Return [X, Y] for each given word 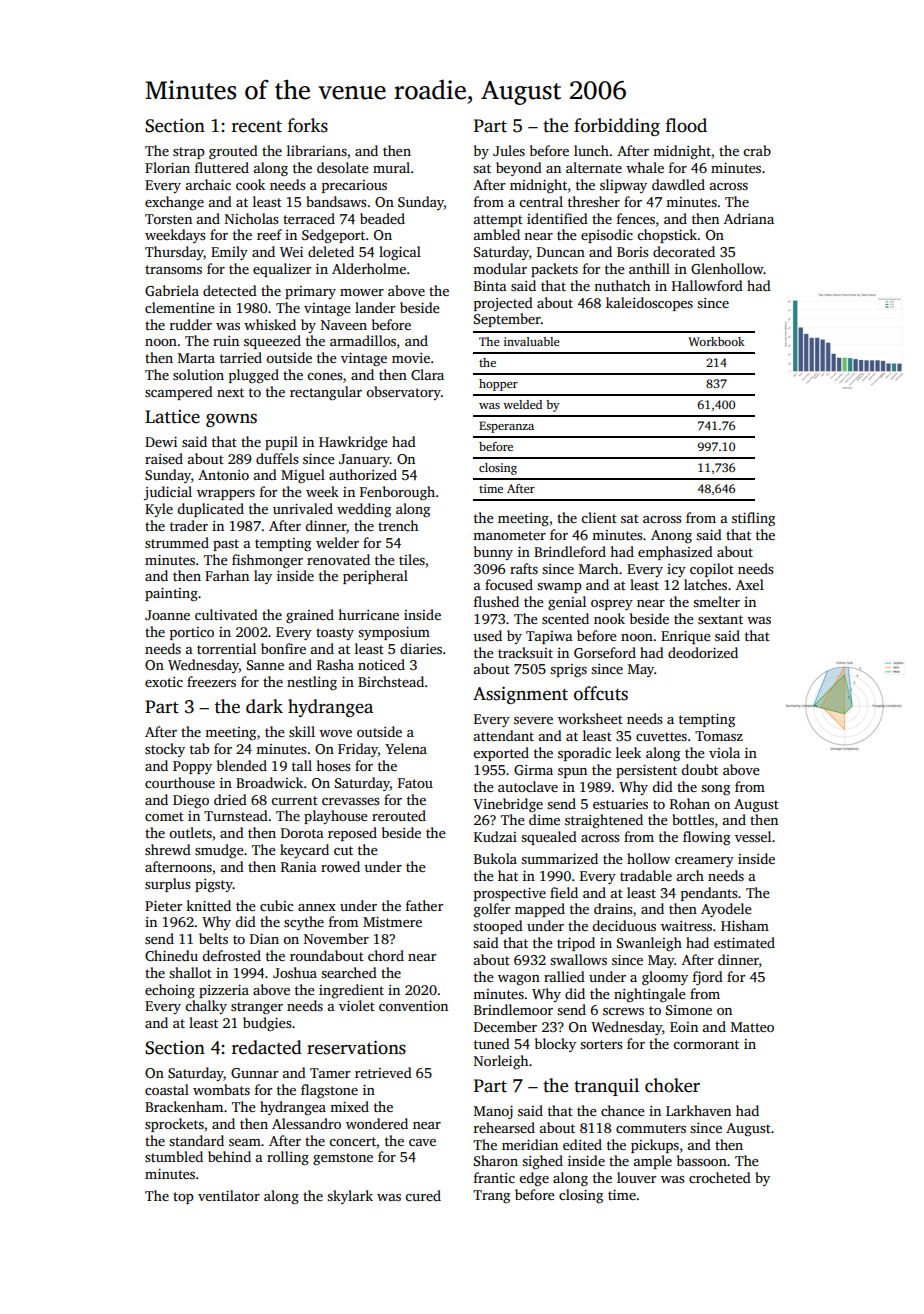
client [599, 517]
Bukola [495, 858]
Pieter [163, 906]
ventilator [229, 1195]
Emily [229, 253]
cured [423, 1195]
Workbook [717, 341]
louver [636, 1177]
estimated [744, 942]
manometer [509, 535]
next [230, 392]
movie [411, 358]
